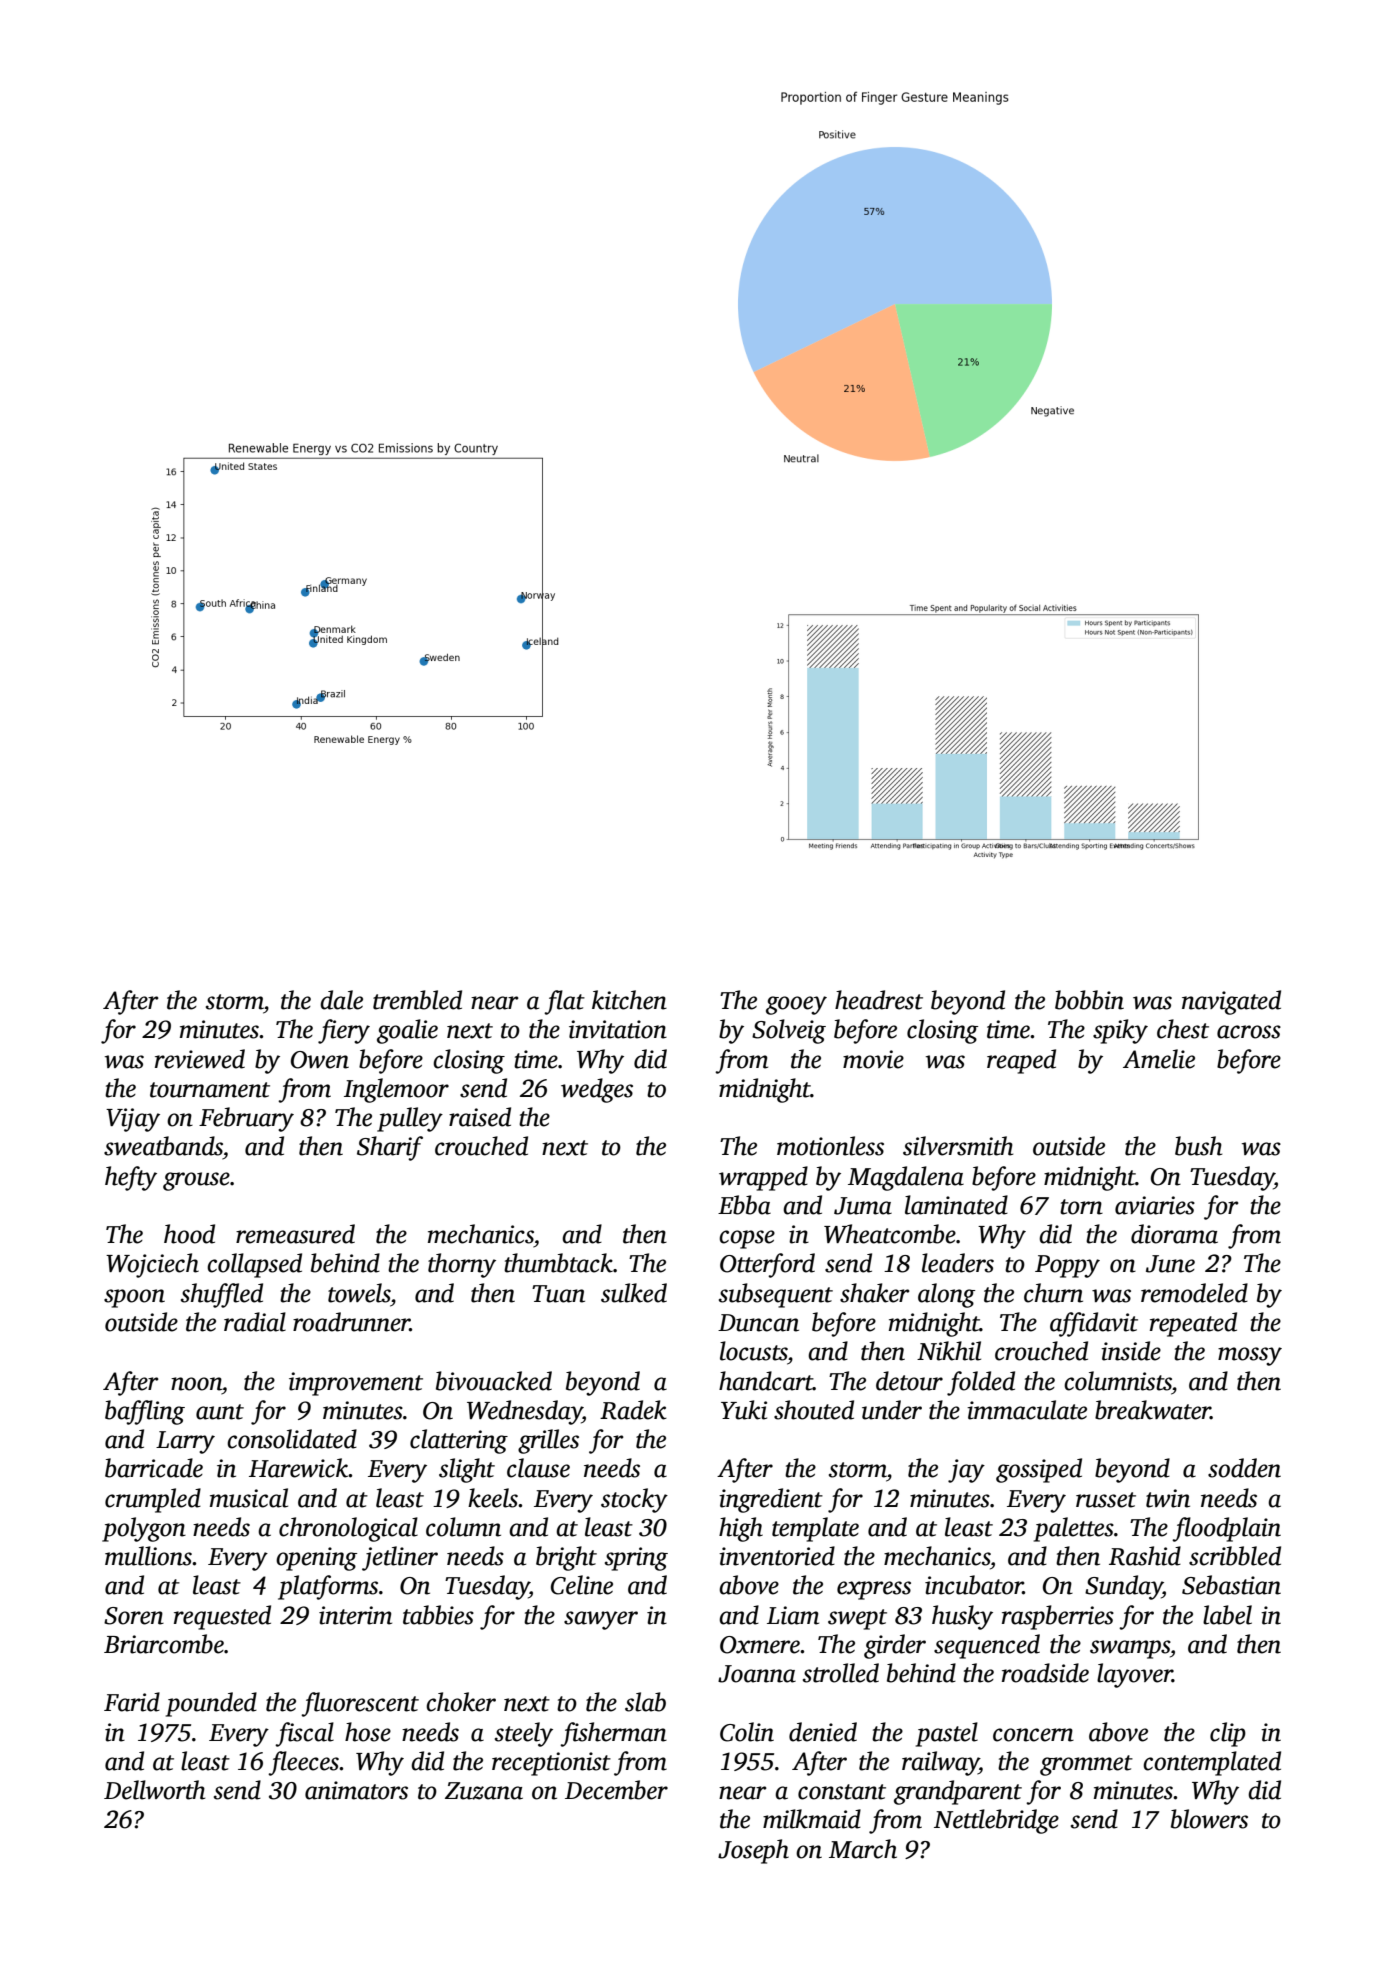  What do you see at coordinates (154, 1790) in the page?
I see `Dellworth` at bounding box center [154, 1790].
